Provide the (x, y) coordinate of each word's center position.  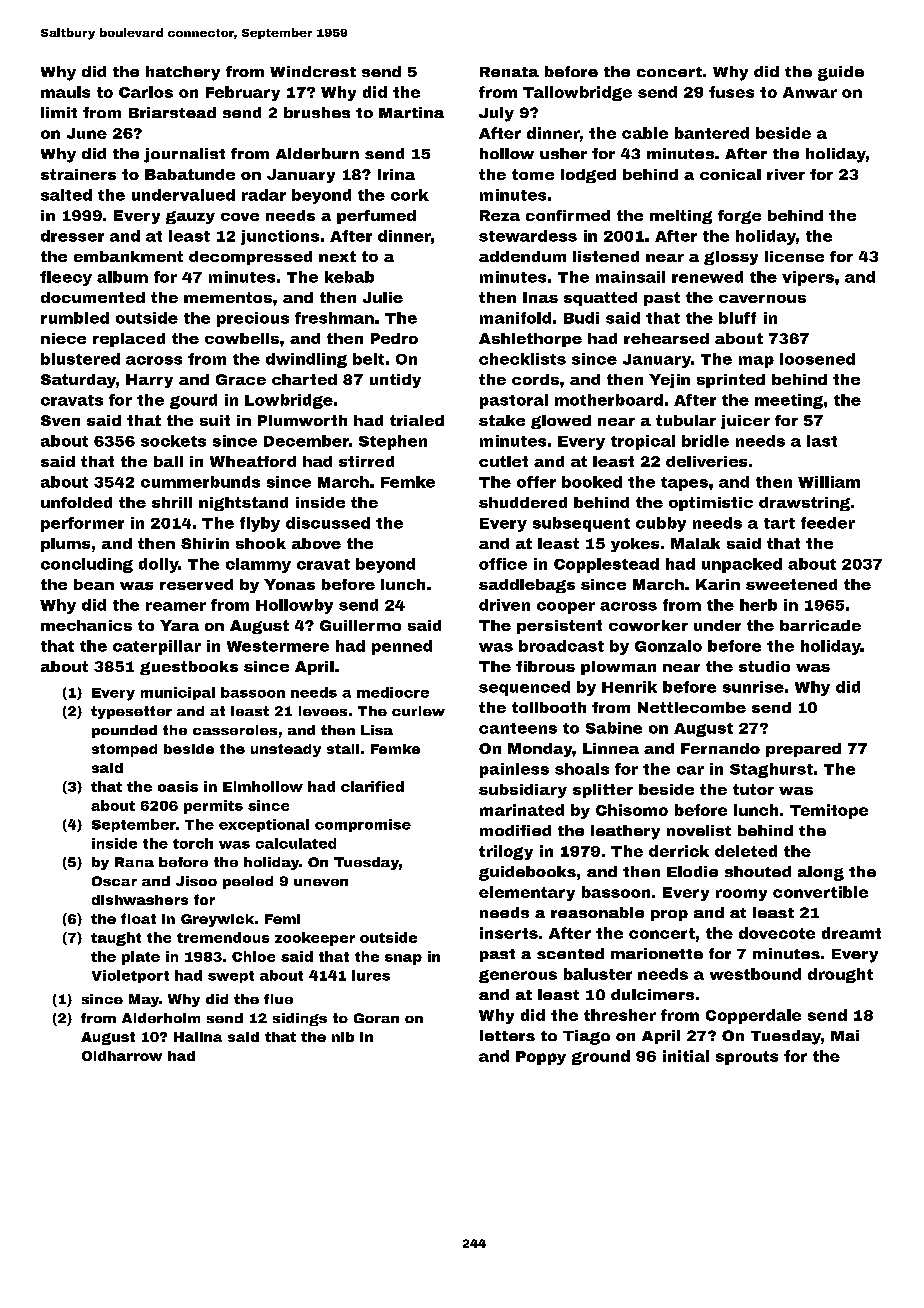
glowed (561, 422)
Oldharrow (122, 1056)
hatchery (183, 73)
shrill (172, 502)
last (822, 441)
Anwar (810, 92)
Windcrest (313, 71)
